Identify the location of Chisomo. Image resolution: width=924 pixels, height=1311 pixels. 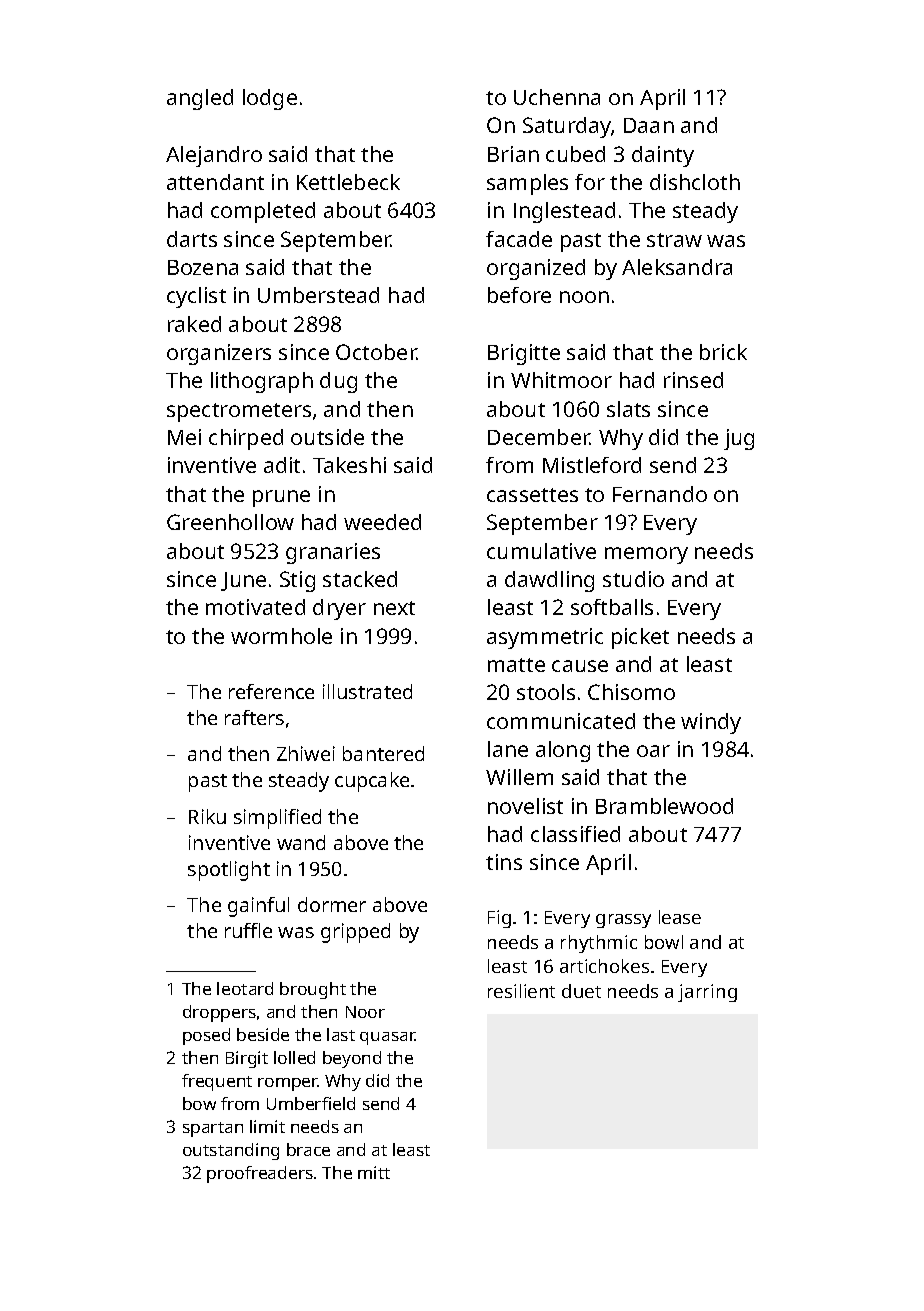
(631, 692).
